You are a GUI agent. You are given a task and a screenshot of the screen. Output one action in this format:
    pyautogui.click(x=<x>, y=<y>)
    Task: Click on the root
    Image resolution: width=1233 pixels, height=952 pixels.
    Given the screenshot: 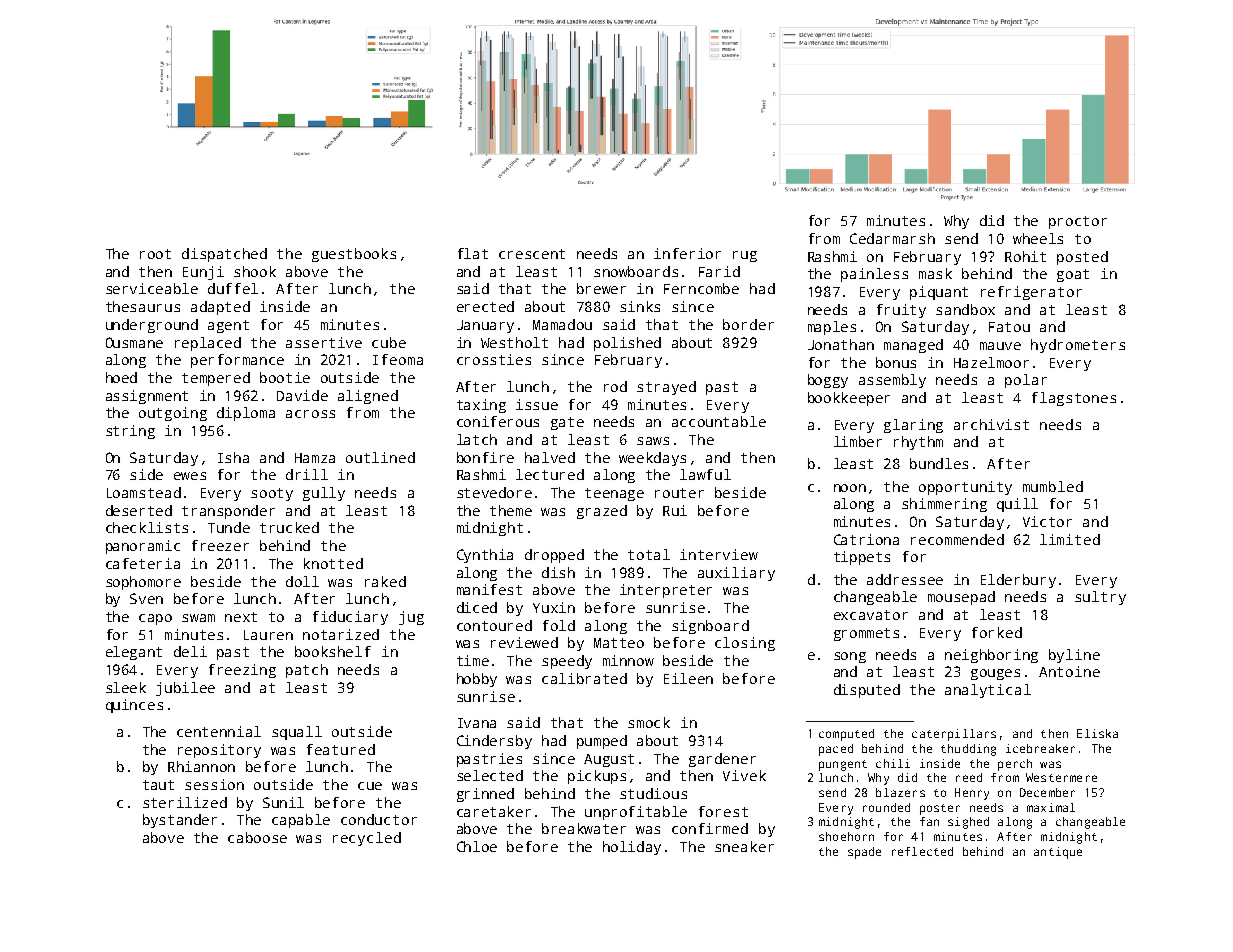 What is the action you would take?
    pyautogui.click(x=155, y=254)
